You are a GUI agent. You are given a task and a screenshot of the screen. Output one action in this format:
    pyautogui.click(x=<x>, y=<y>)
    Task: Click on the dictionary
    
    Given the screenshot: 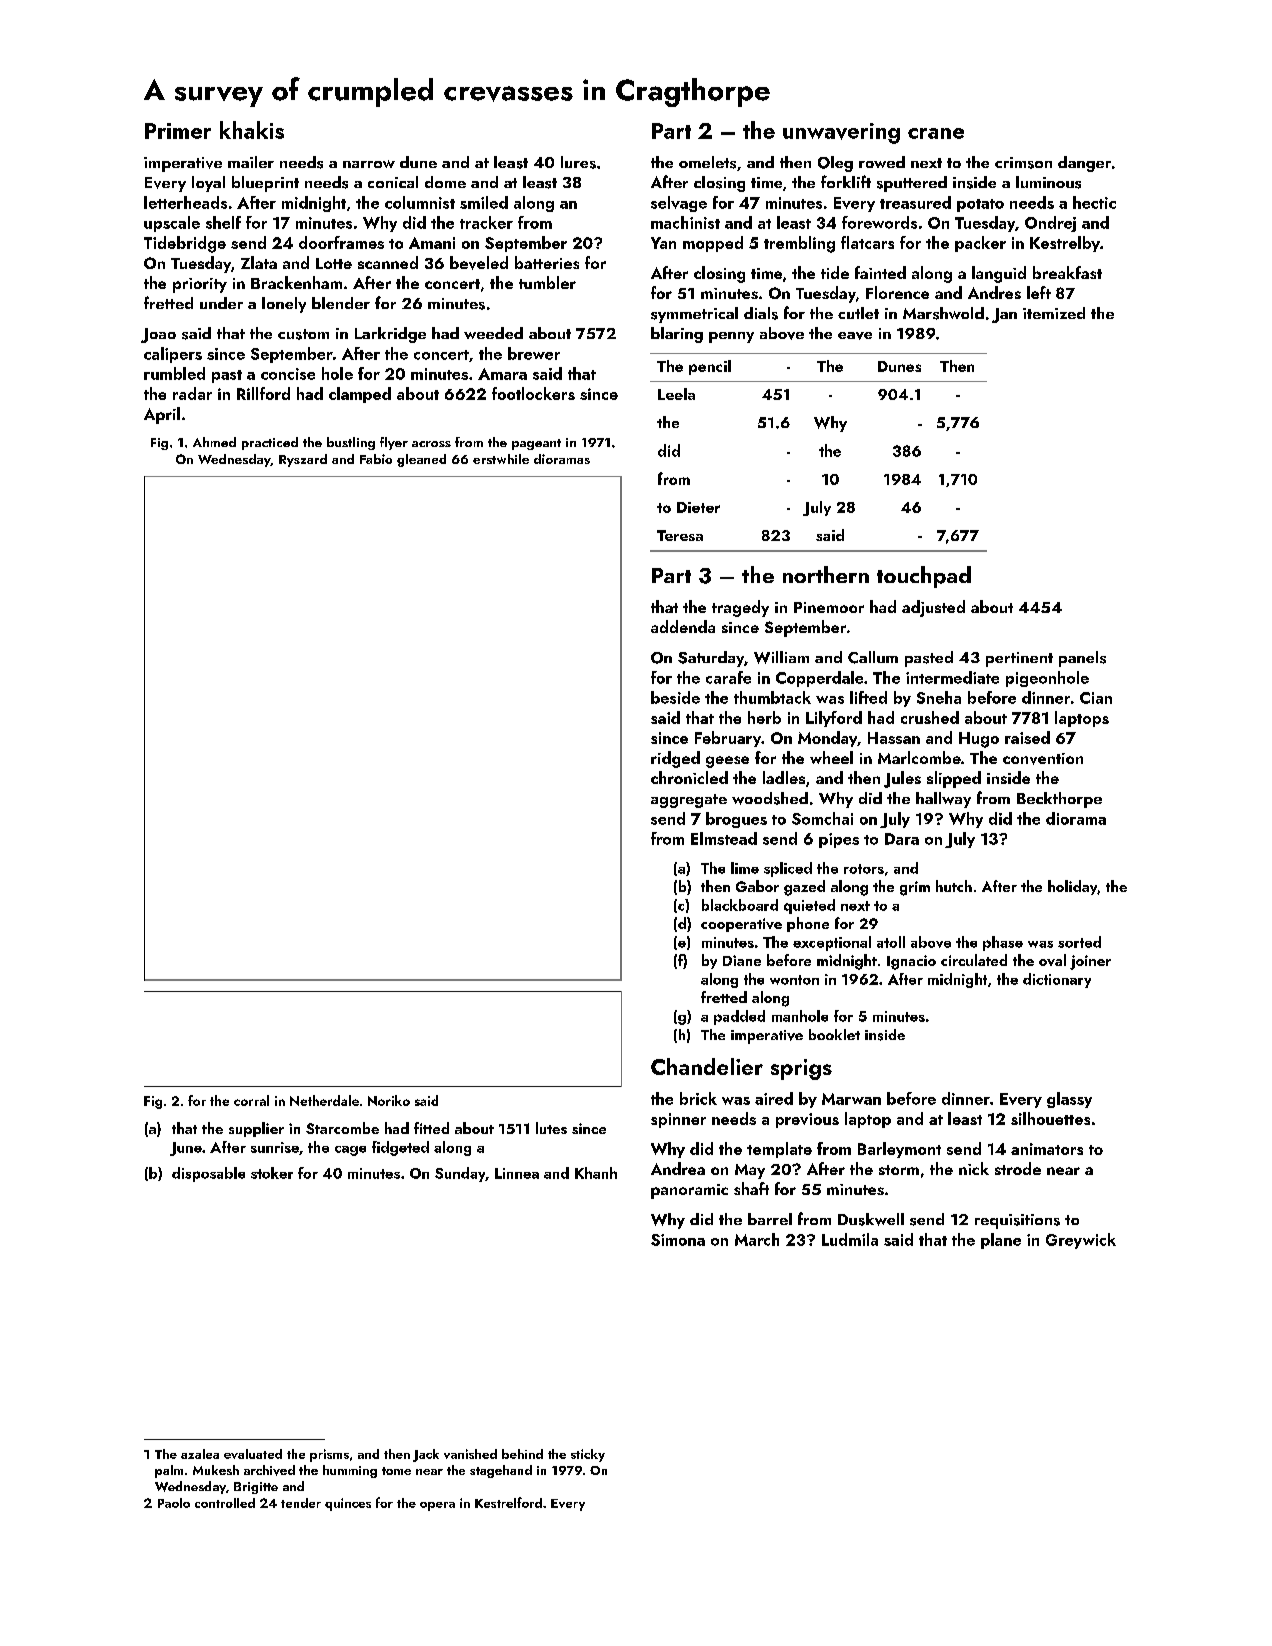 What is the action you would take?
    pyautogui.click(x=1057, y=980)
